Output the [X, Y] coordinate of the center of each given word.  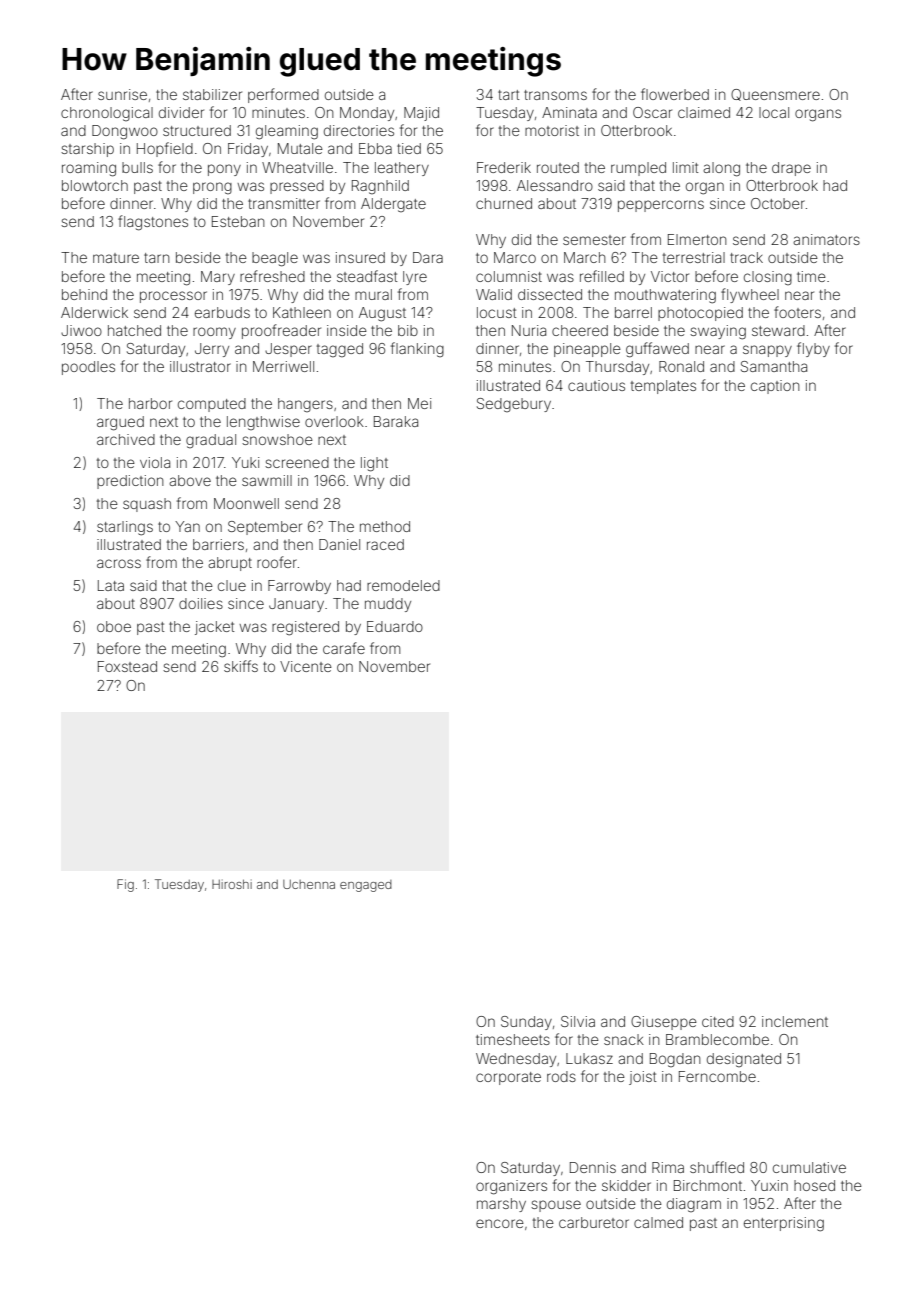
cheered [580, 330]
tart [509, 95]
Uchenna [309, 884]
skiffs [241, 666]
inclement [795, 1021]
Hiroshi [232, 884]
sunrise [122, 94]
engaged [366, 886]
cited [718, 1021]
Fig [125, 885]
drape [791, 169]
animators [826, 239]
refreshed [272, 276]
